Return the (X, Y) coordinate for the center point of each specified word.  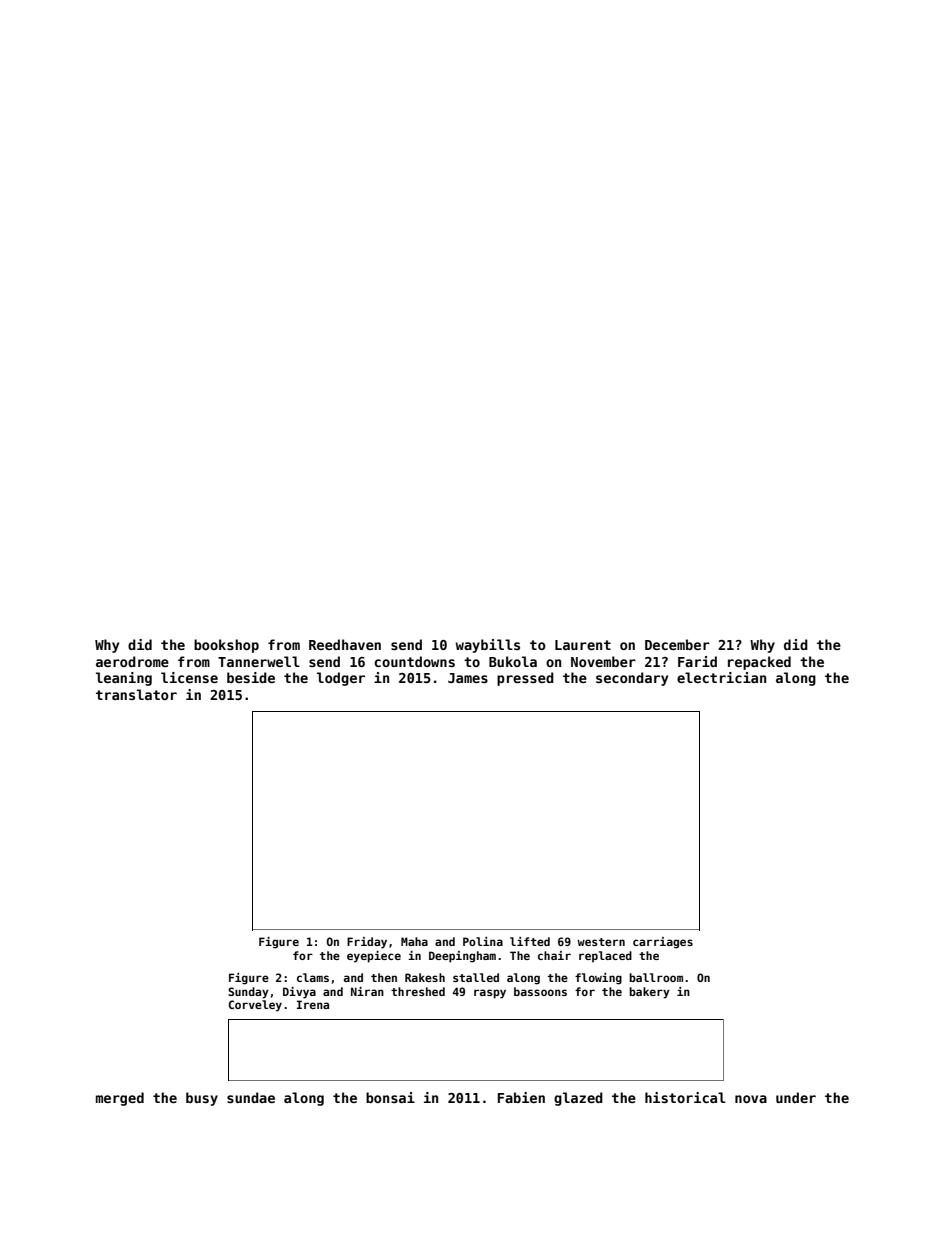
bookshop (226, 646)
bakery (649, 993)
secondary (632, 679)
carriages (663, 943)
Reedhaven (345, 644)
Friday (367, 943)
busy (202, 1099)
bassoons (540, 991)
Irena (313, 1004)
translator (136, 694)
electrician (721, 677)
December (677, 644)
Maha (414, 941)
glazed (578, 1099)
